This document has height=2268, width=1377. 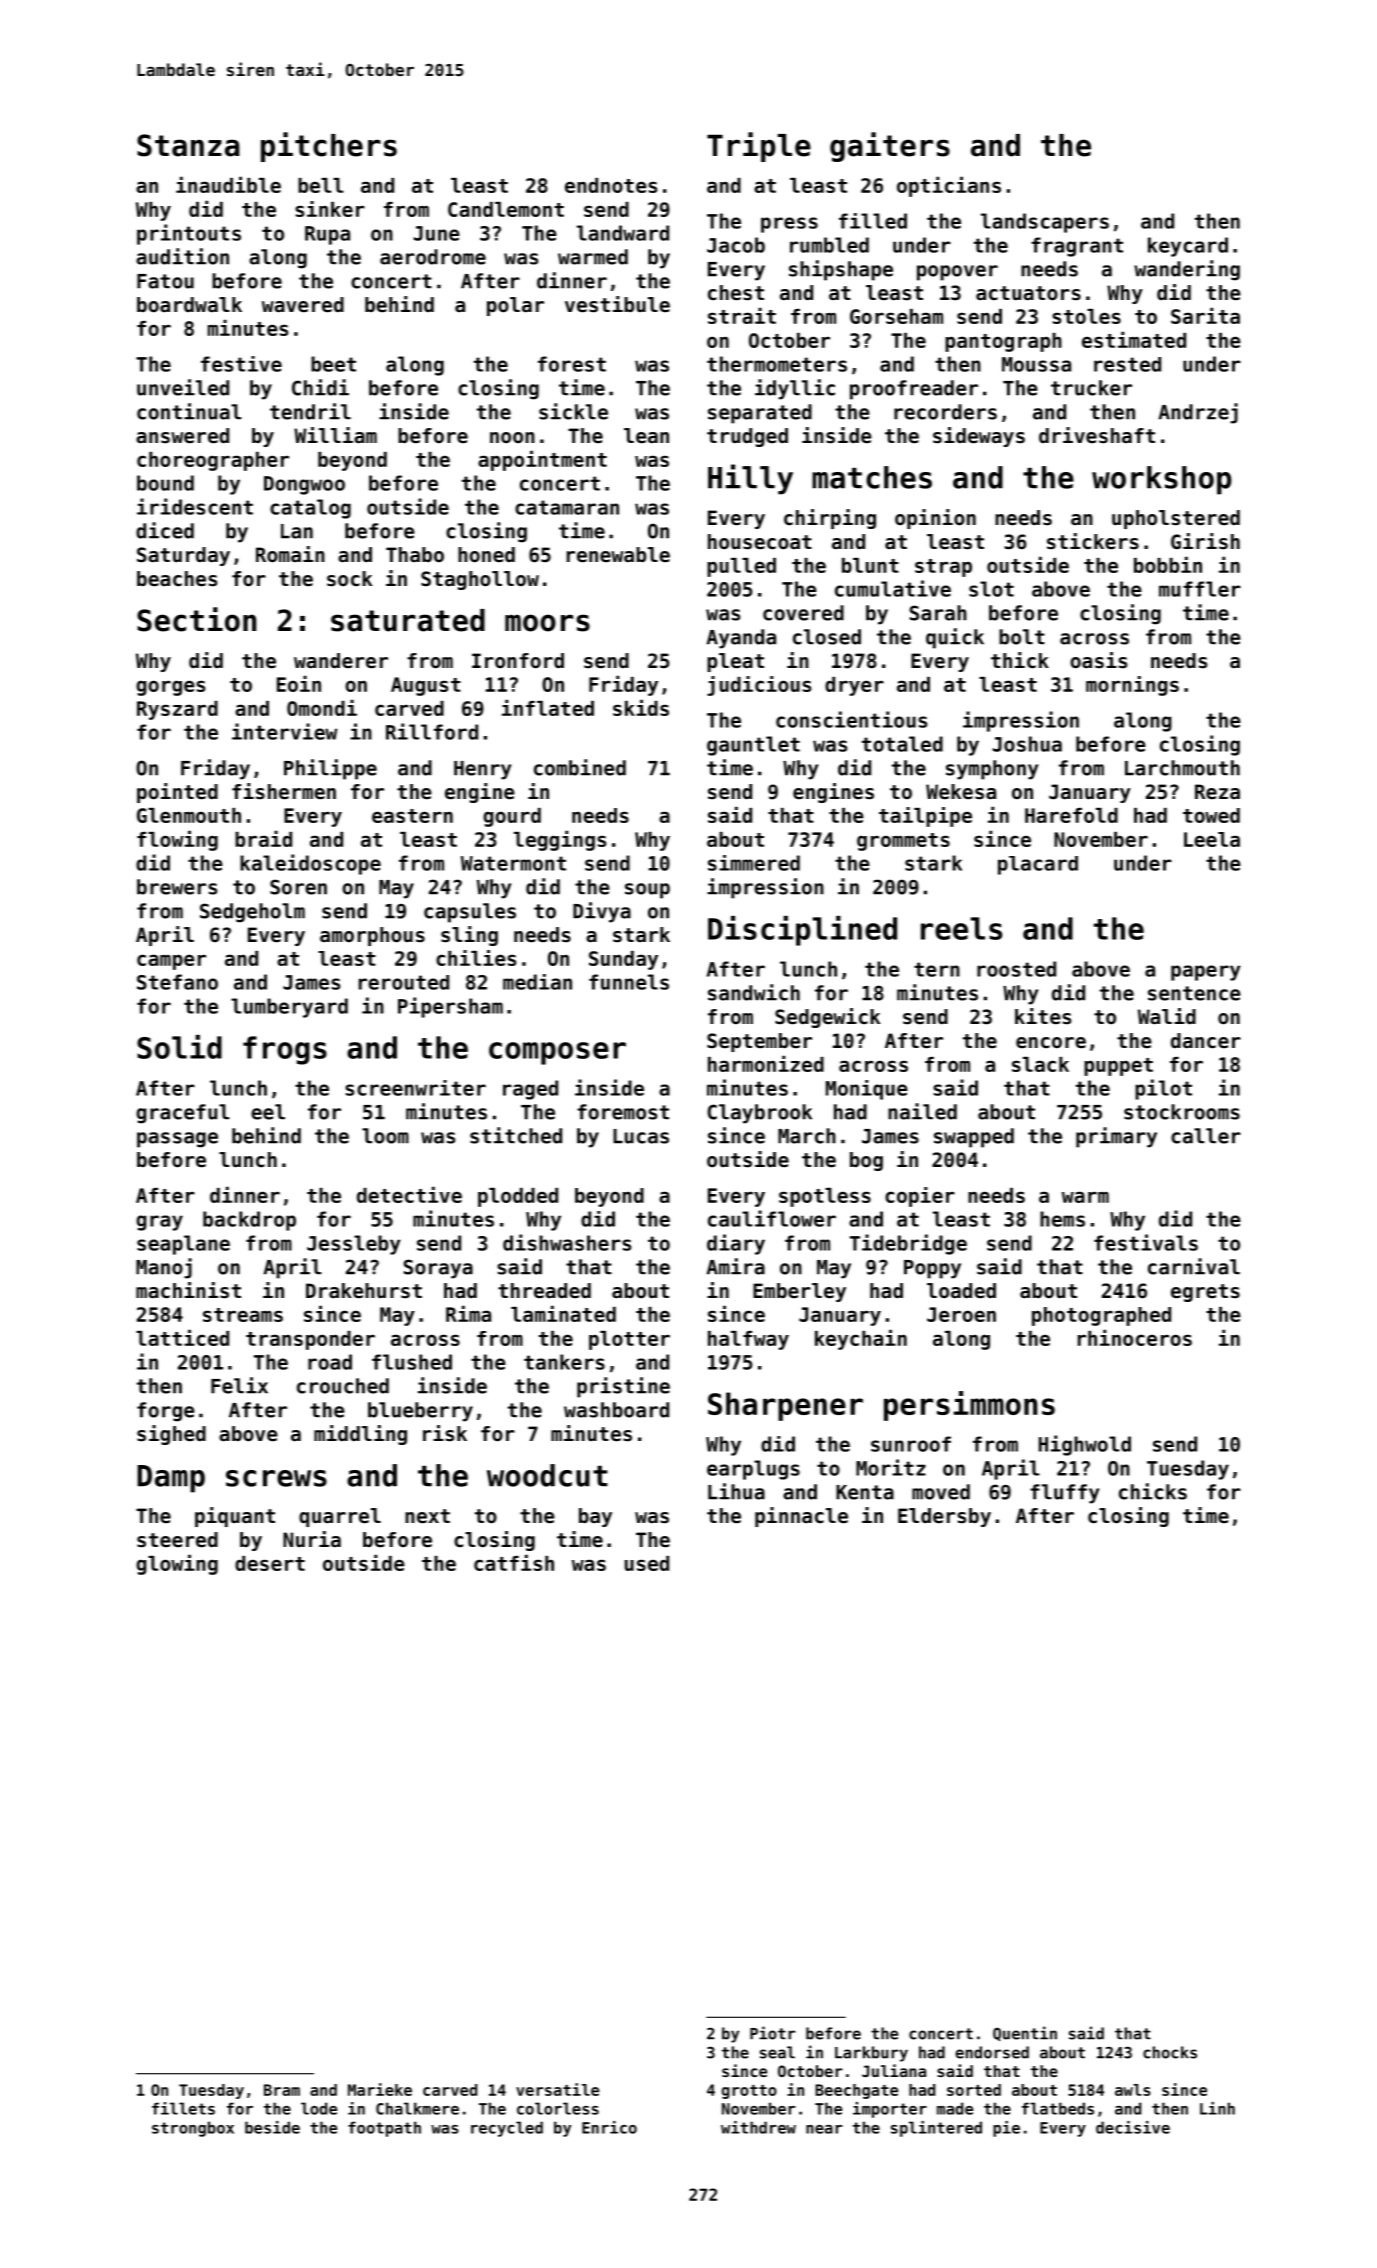 What do you see at coordinates (827, 1018) in the document?
I see `Sedgewick` at bounding box center [827, 1018].
